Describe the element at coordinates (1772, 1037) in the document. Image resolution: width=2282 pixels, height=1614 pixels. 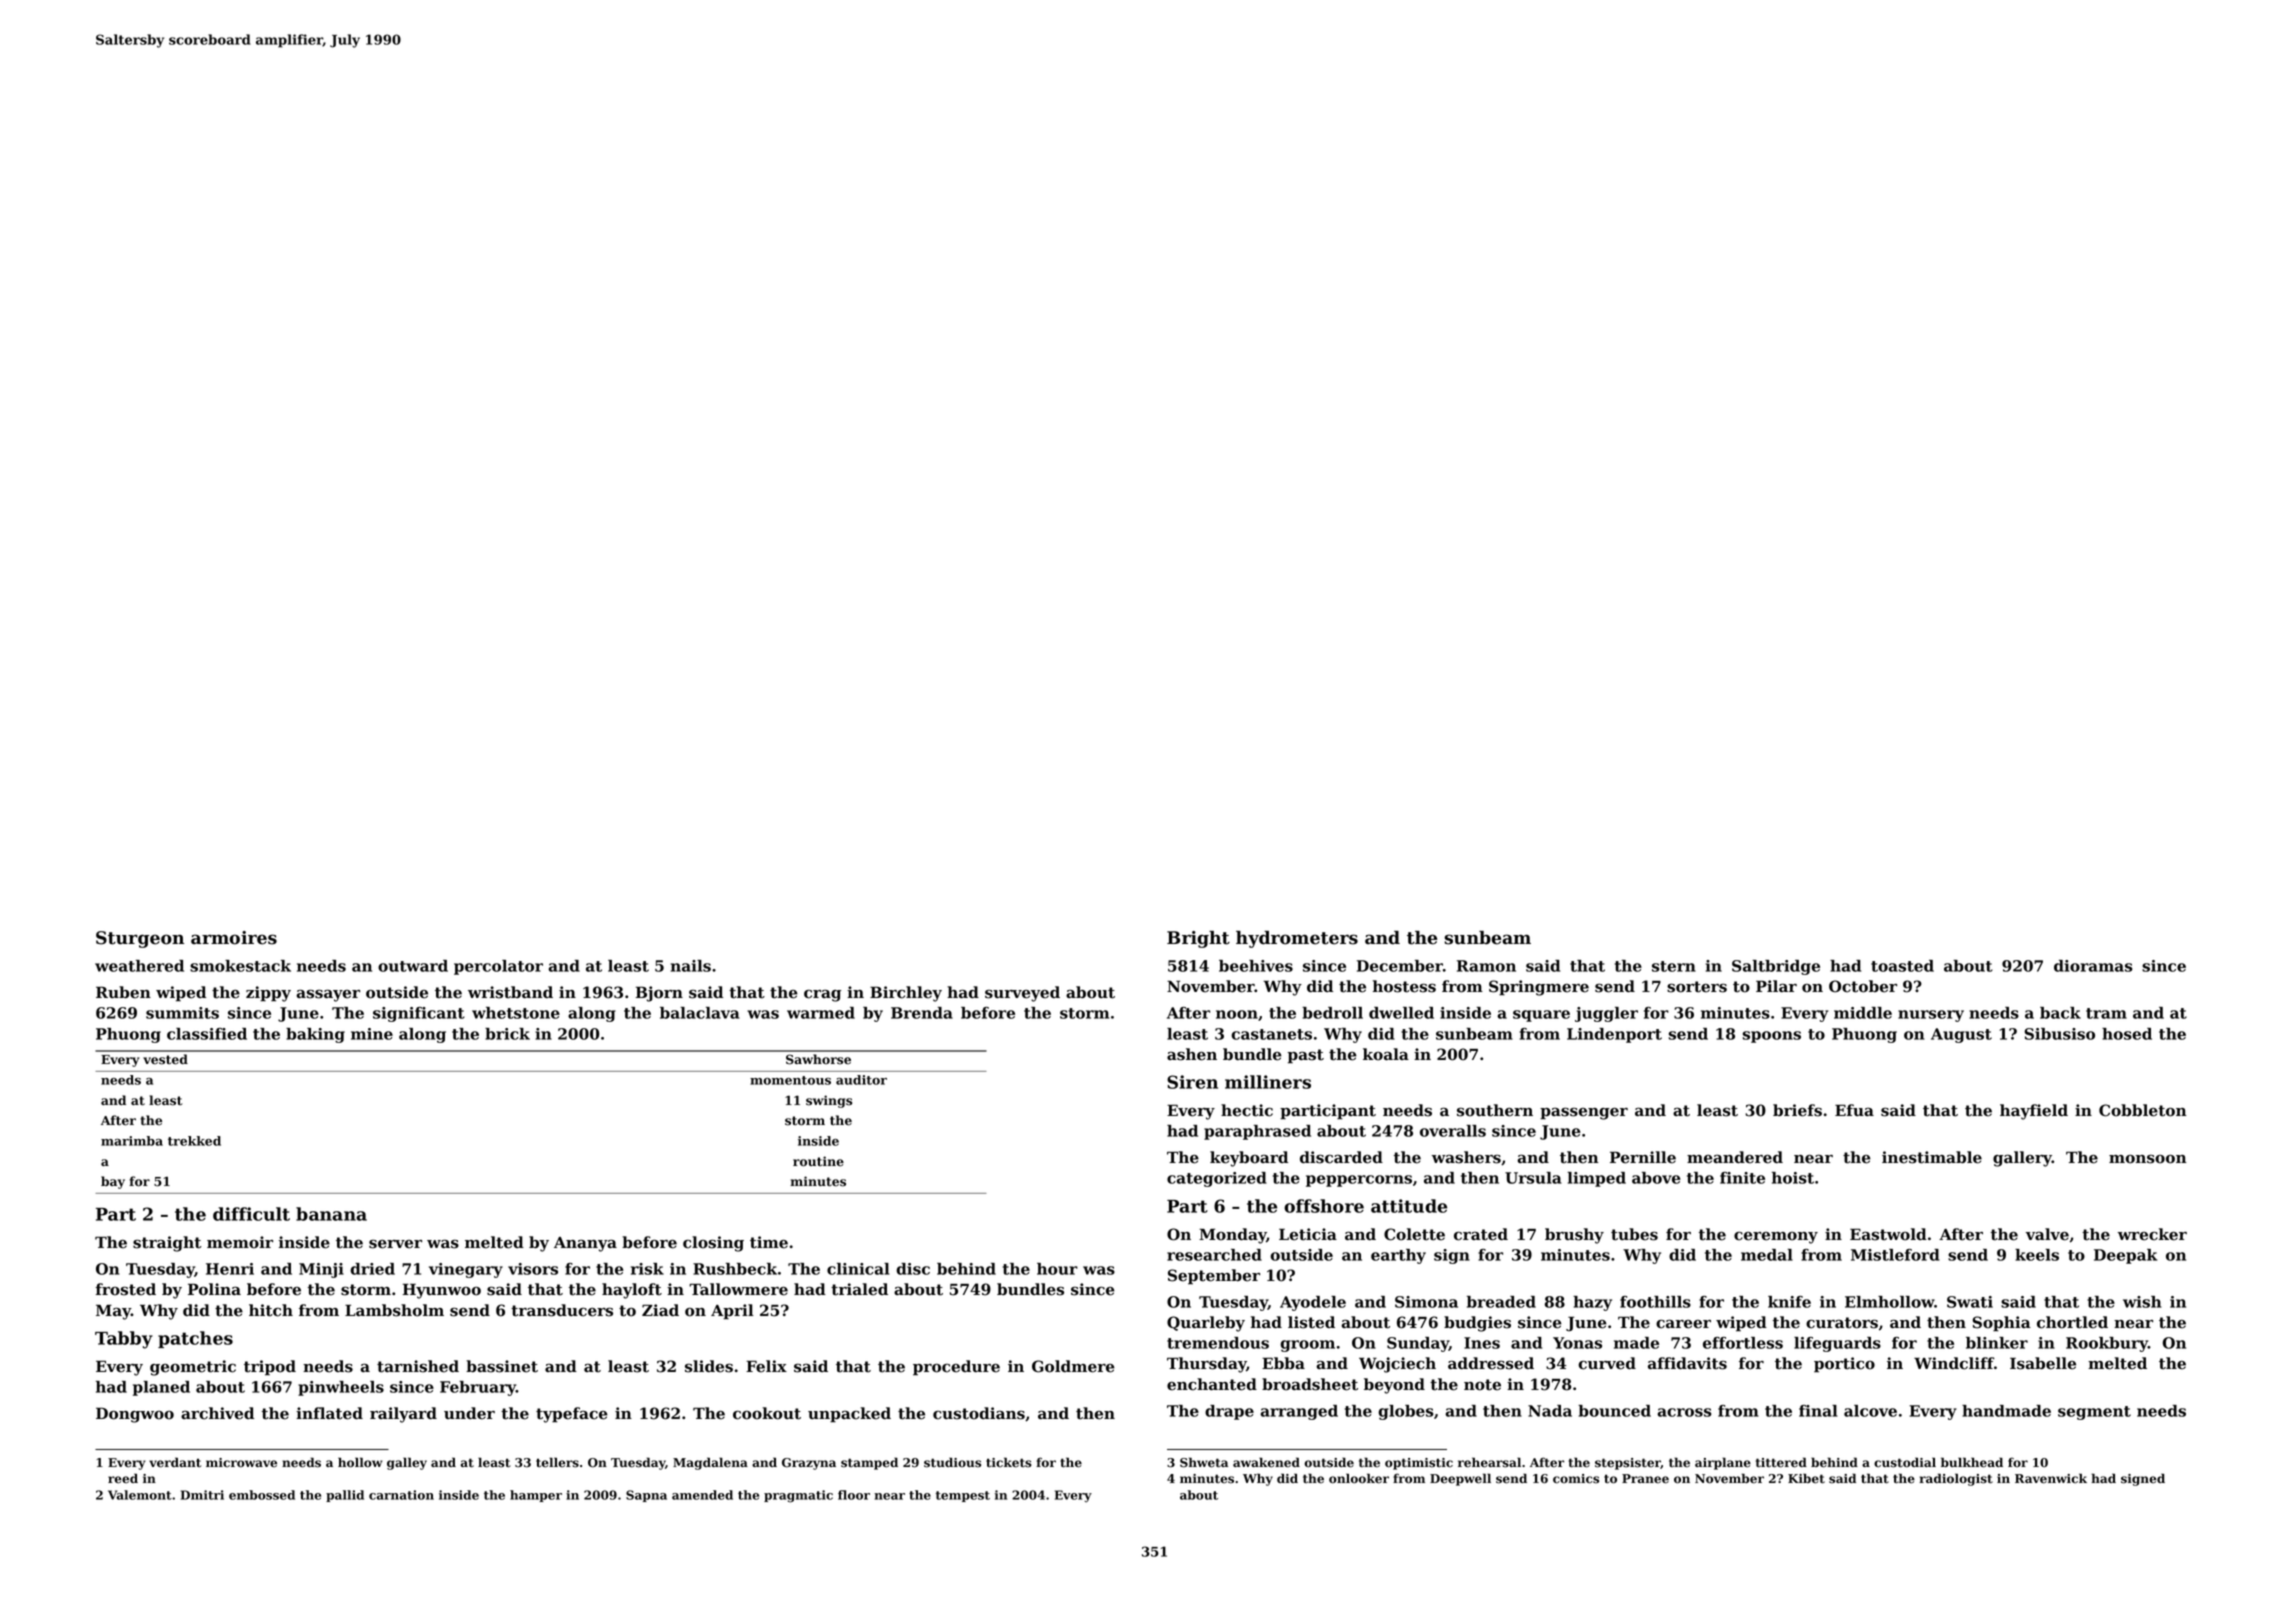
I see `spoons` at that location.
